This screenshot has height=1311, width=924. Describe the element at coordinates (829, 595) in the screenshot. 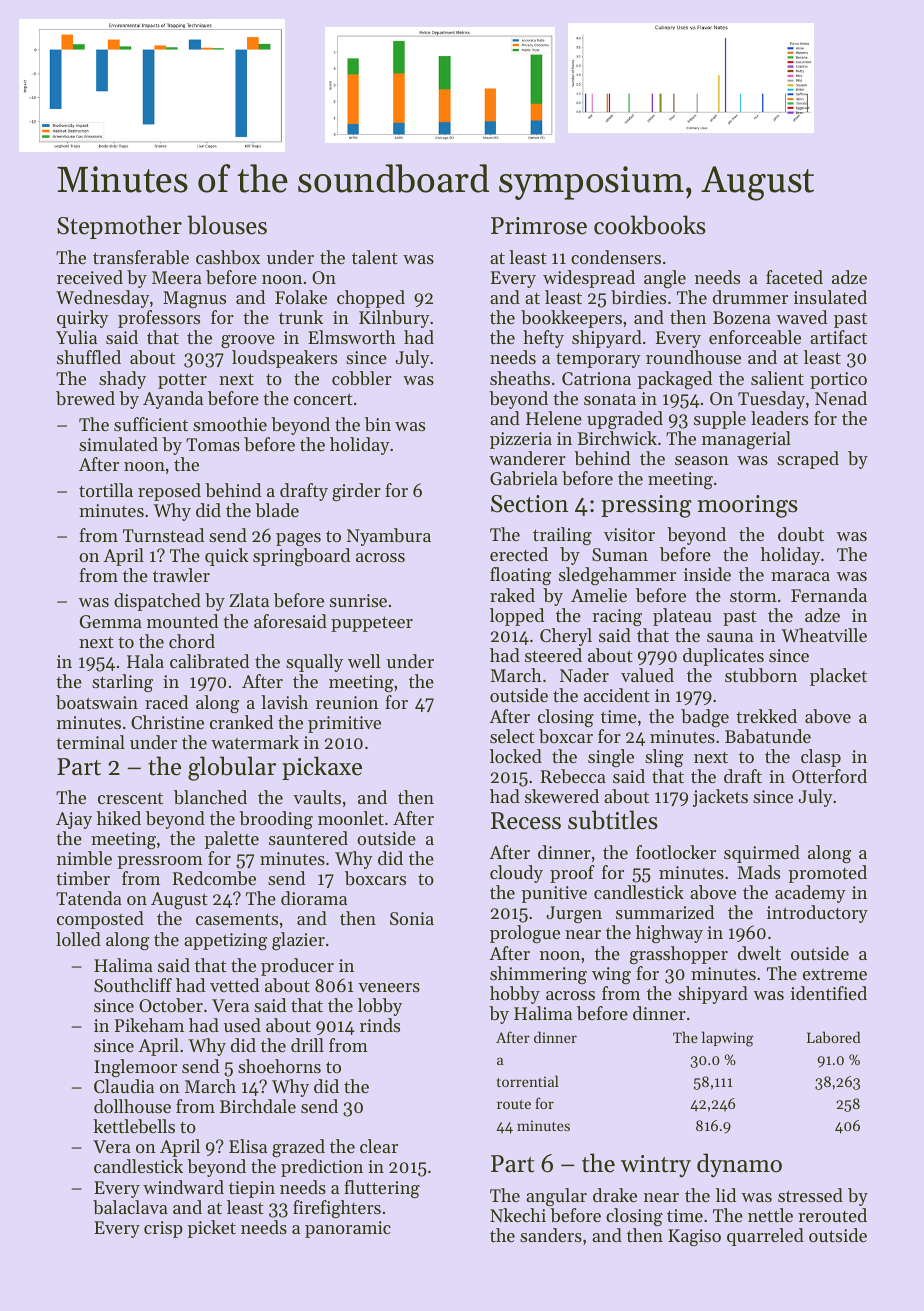

I see `Fernanda` at that location.
